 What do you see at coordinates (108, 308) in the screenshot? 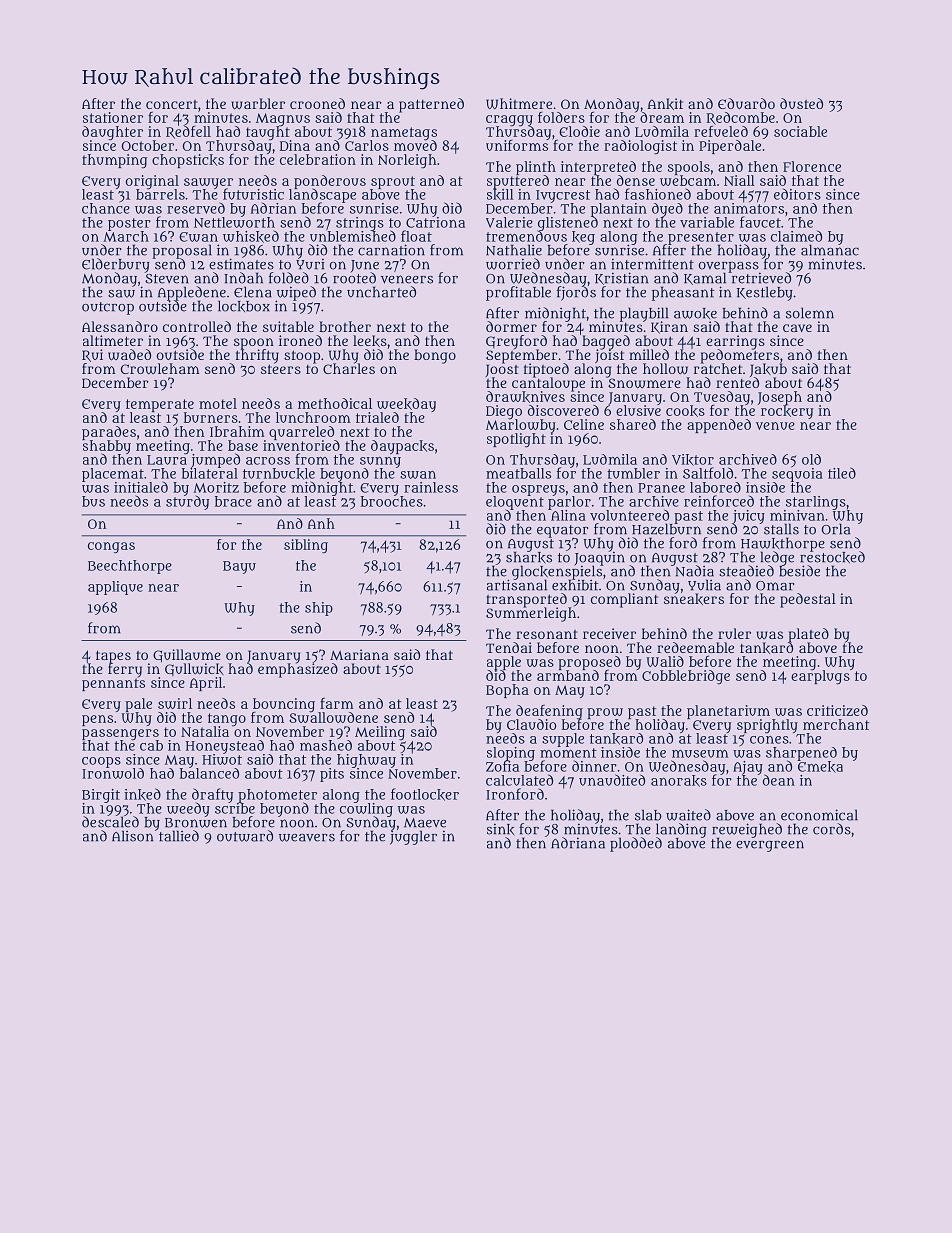
I see `outcrop` at bounding box center [108, 308].
